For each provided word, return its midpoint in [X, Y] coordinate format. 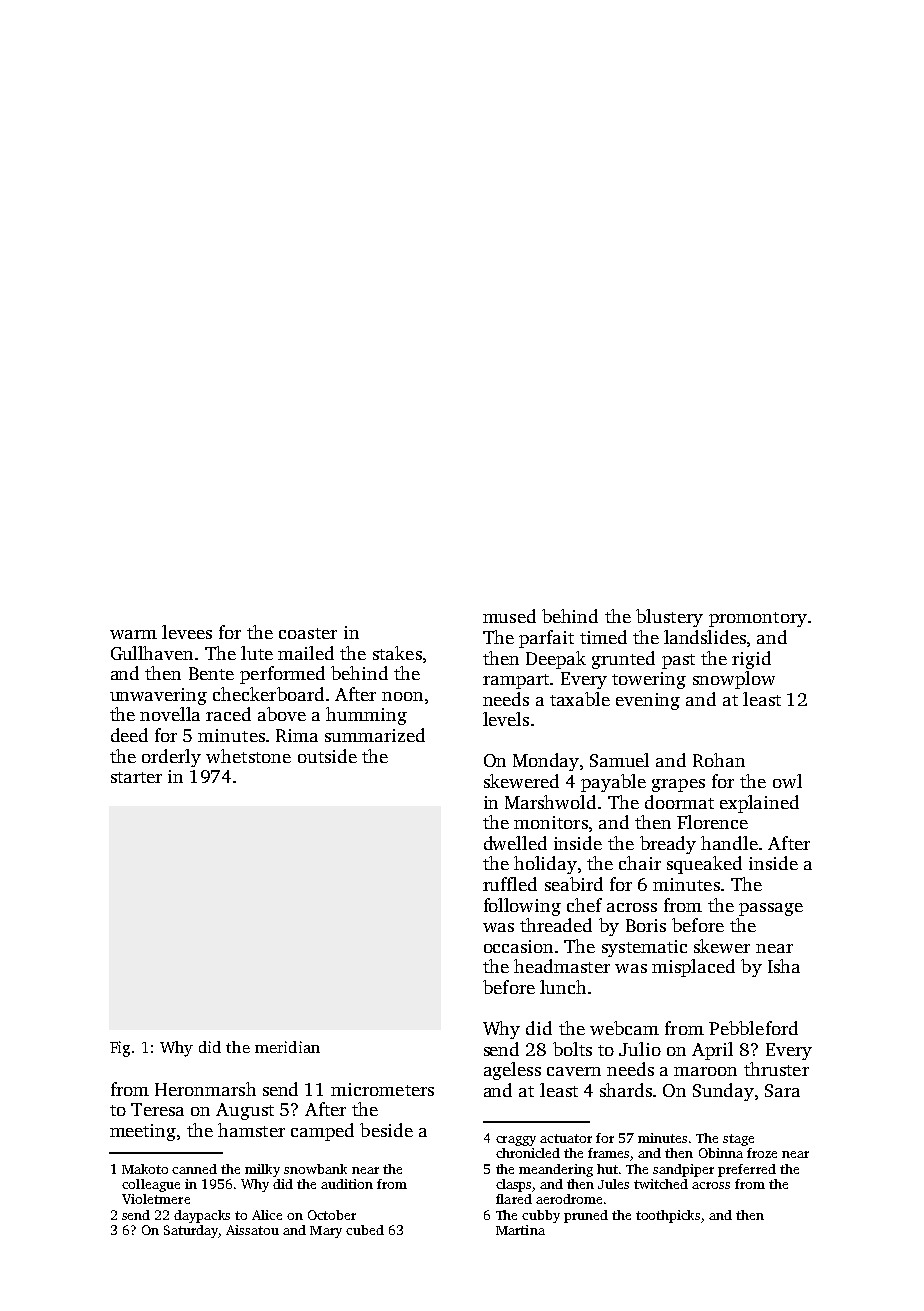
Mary [326, 1232]
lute [257, 653]
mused [509, 616]
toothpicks [668, 1216]
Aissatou [252, 1230]
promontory [758, 619]
